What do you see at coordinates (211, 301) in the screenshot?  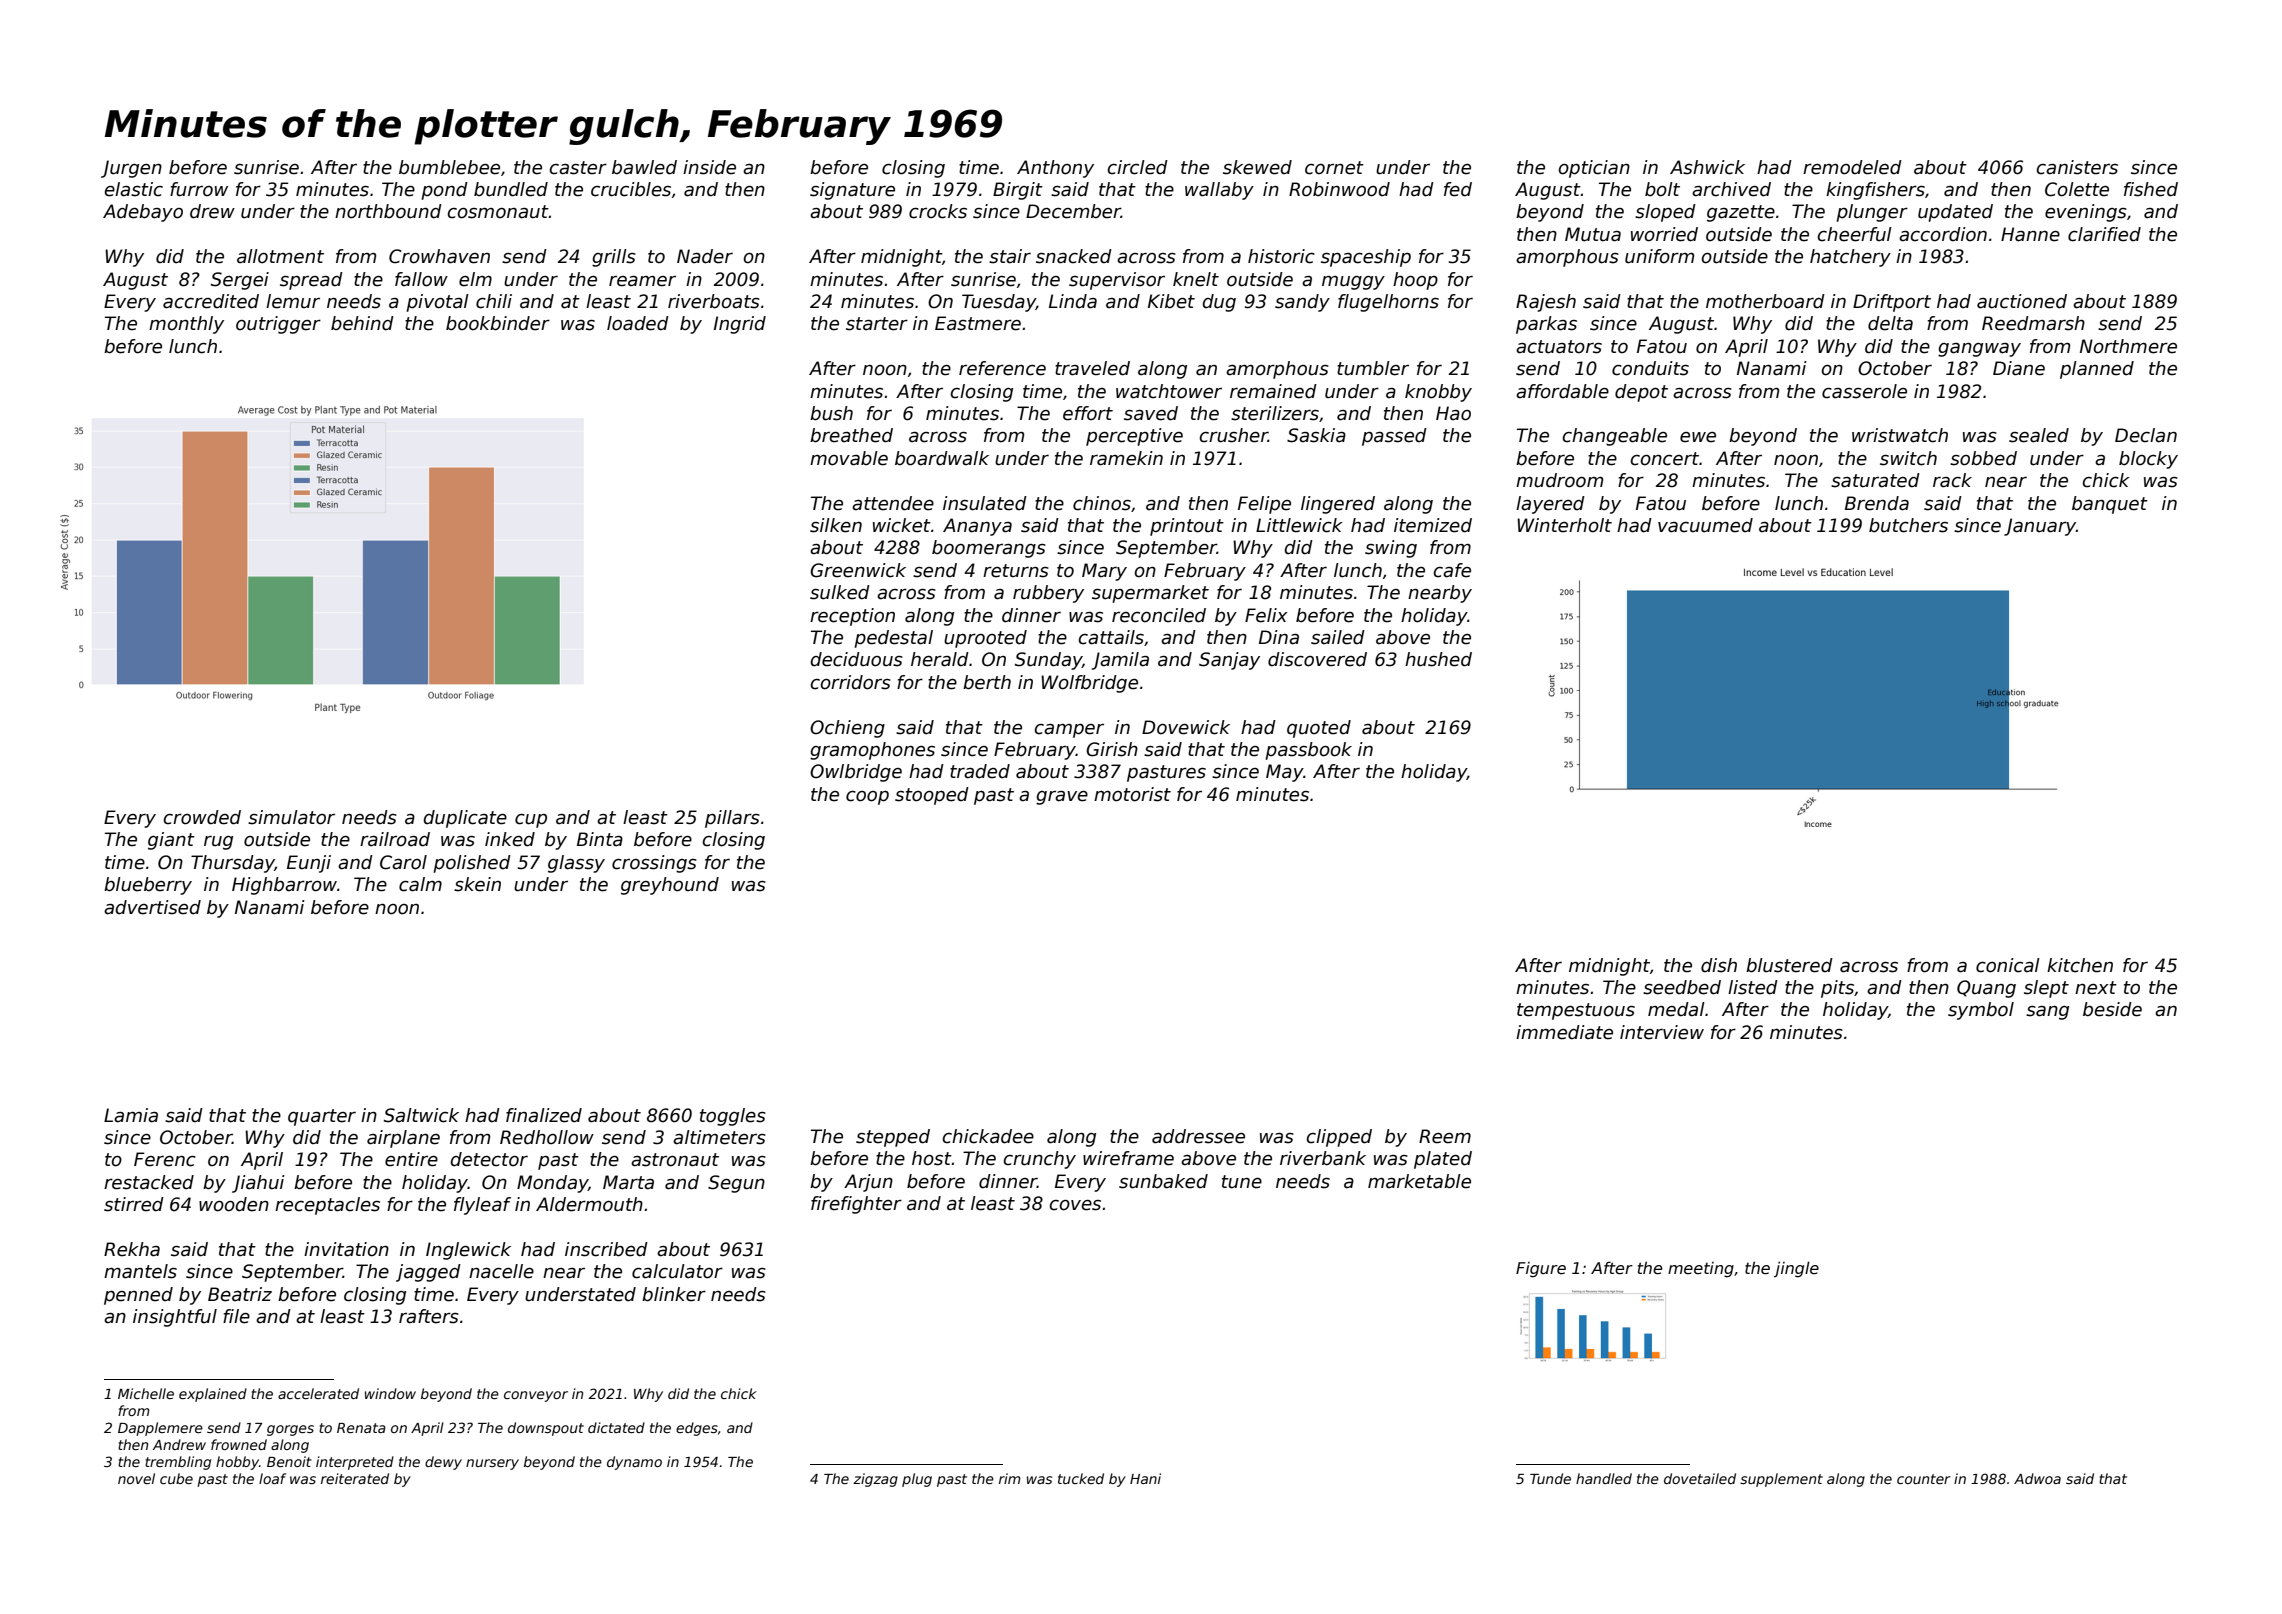 I see `accredited` at bounding box center [211, 301].
